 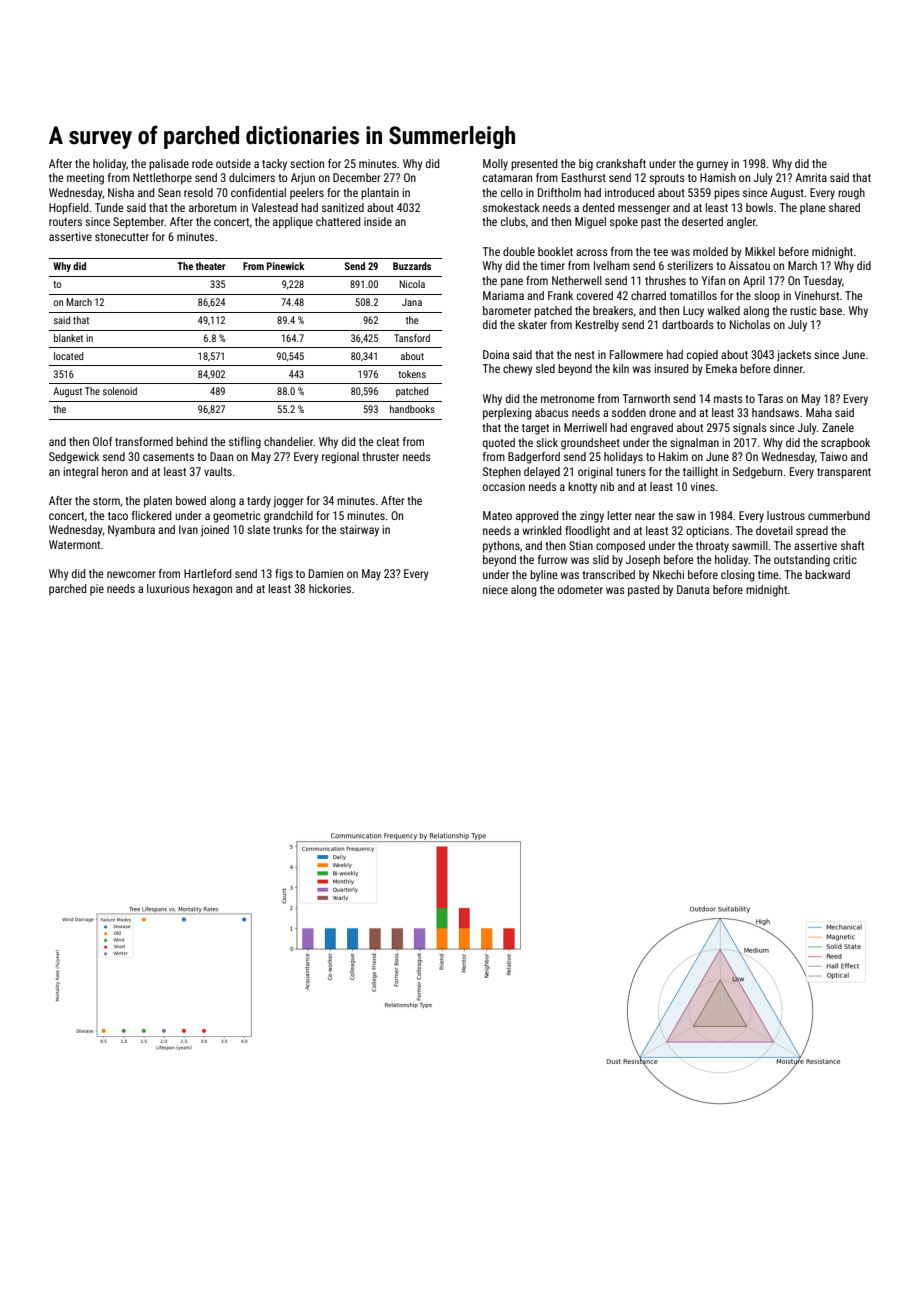 What do you see at coordinates (559, 192) in the screenshot?
I see `Driftholm` at bounding box center [559, 192].
